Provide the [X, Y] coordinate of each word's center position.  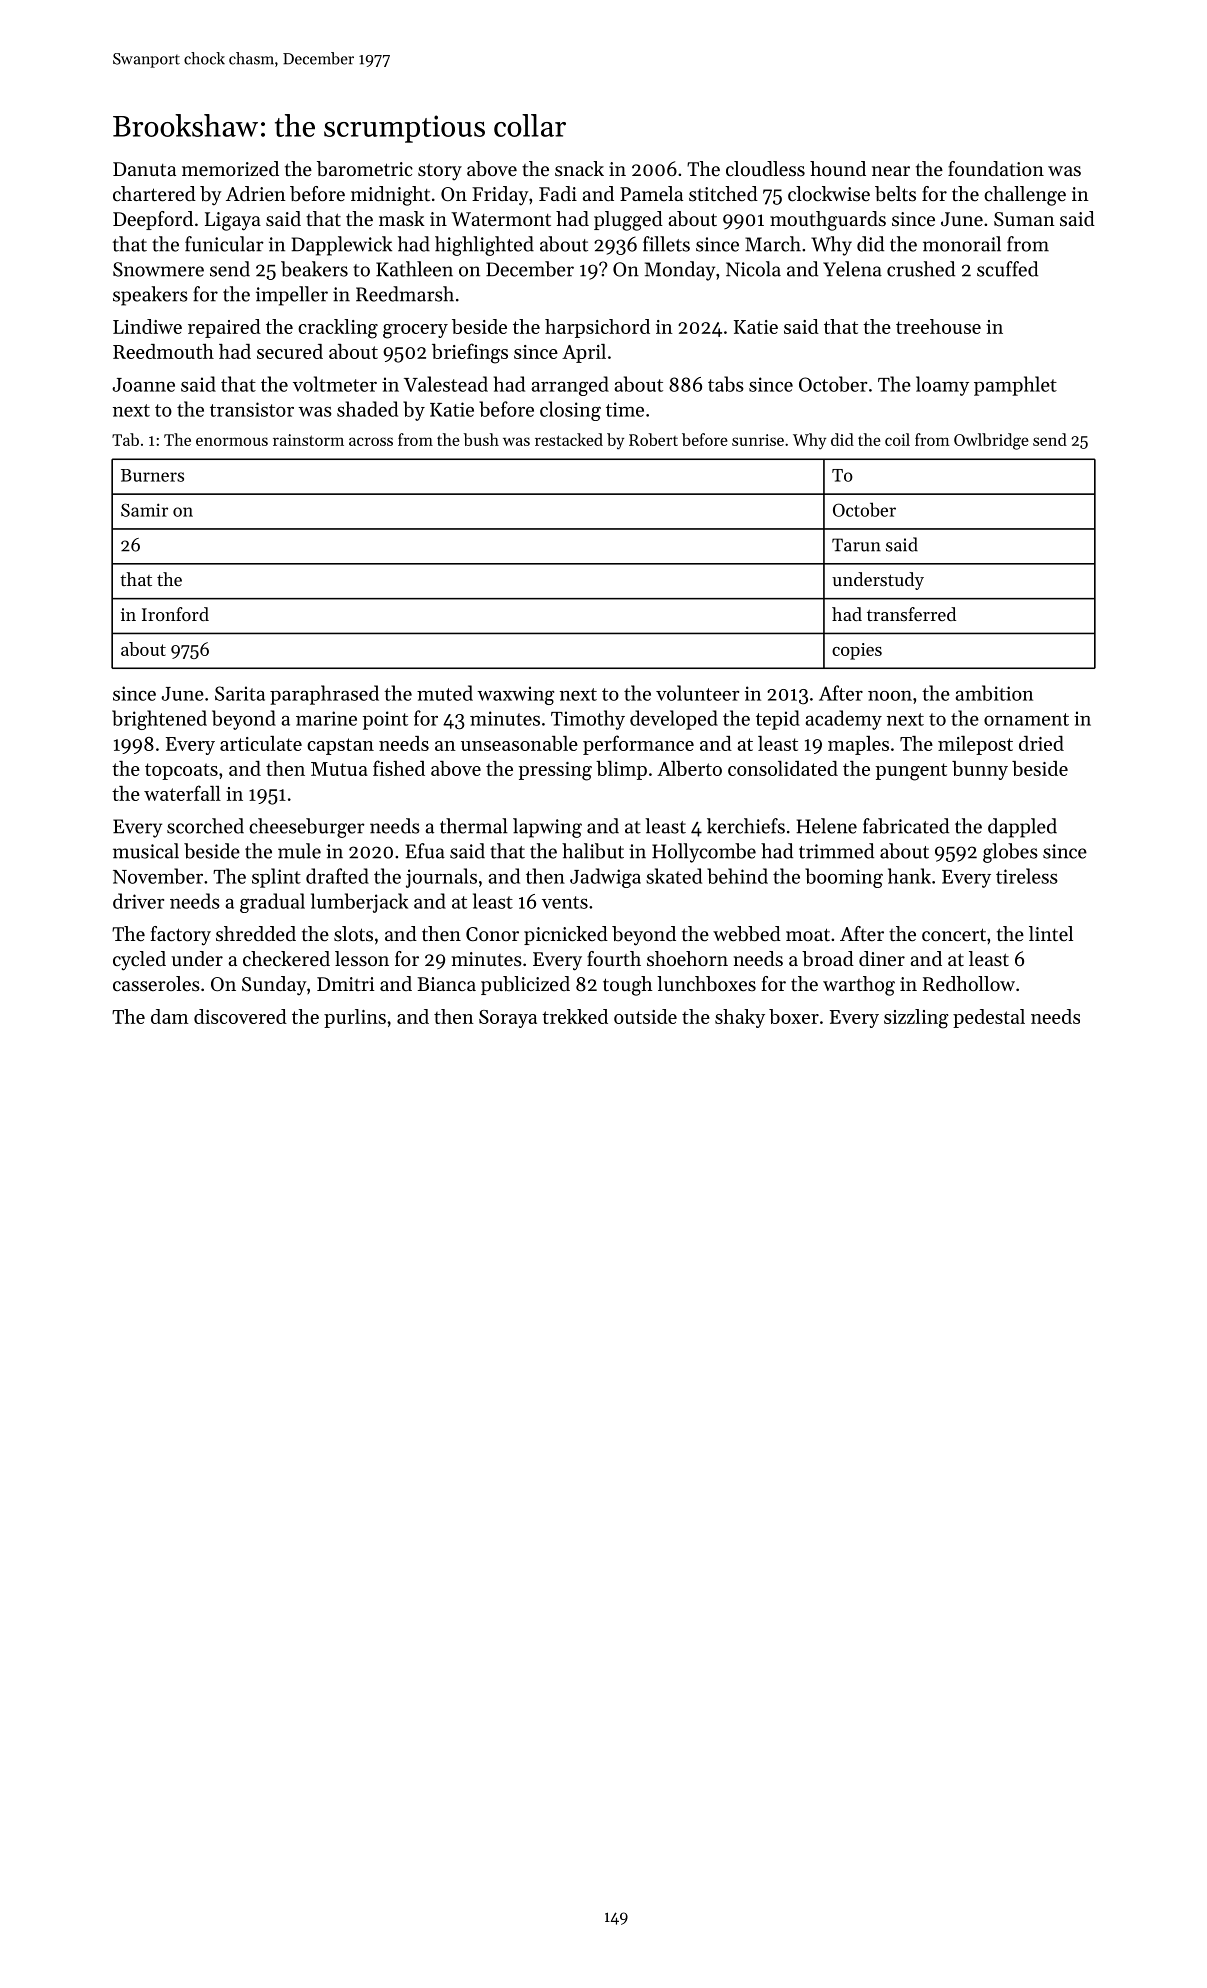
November [158, 876]
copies [857, 651]
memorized [230, 169]
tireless [1027, 876]
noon [890, 696]
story [440, 171]
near [891, 171]
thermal [474, 826]
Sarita [240, 693]
